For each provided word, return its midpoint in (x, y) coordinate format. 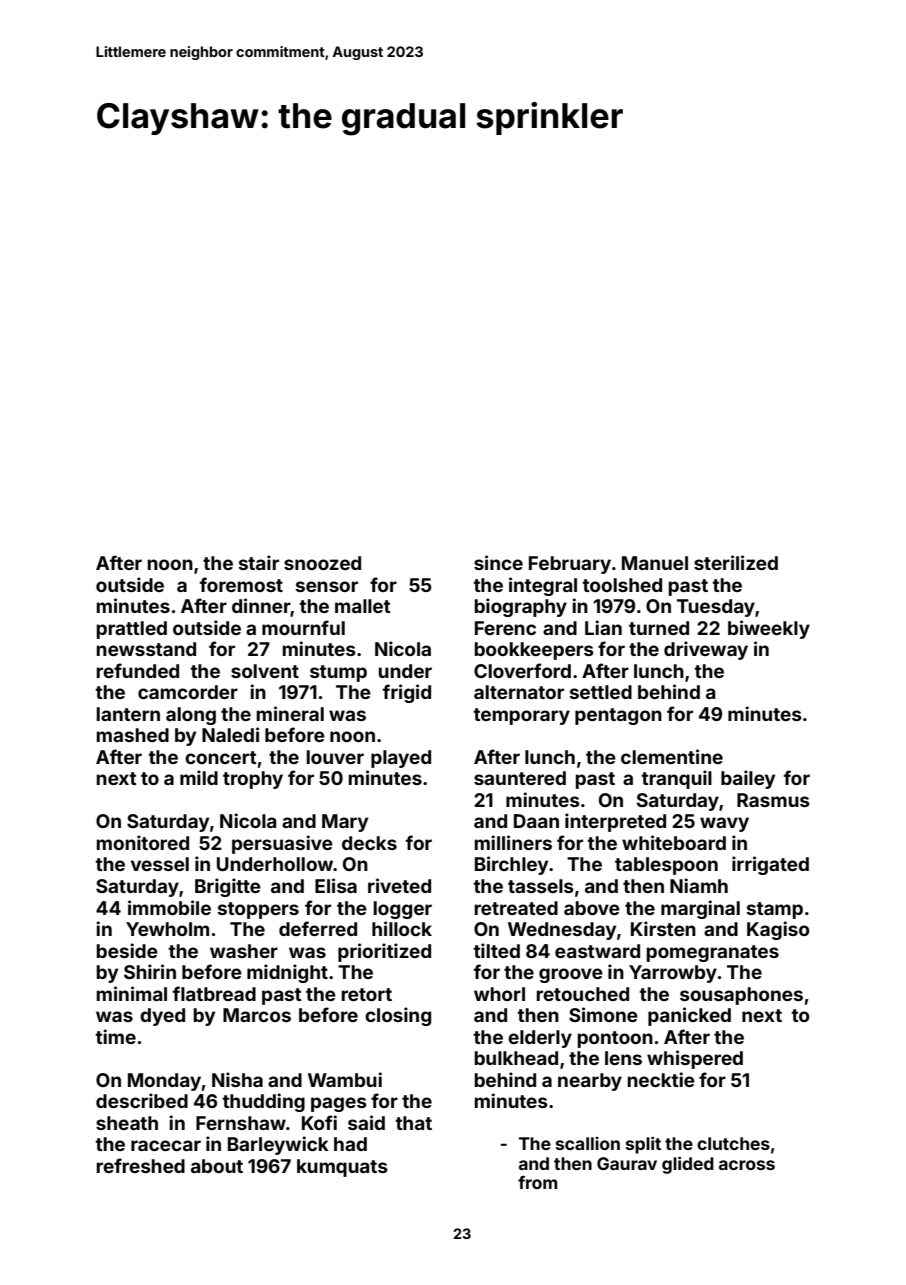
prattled (132, 630)
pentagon (618, 716)
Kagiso (778, 930)
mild (199, 777)
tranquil (677, 779)
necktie (661, 1079)
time (116, 1036)
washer (244, 951)
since (498, 562)
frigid (407, 693)
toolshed (622, 585)
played (401, 759)
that (414, 1123)
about (217, 1166)
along (191, 716)
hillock (402, 928)
